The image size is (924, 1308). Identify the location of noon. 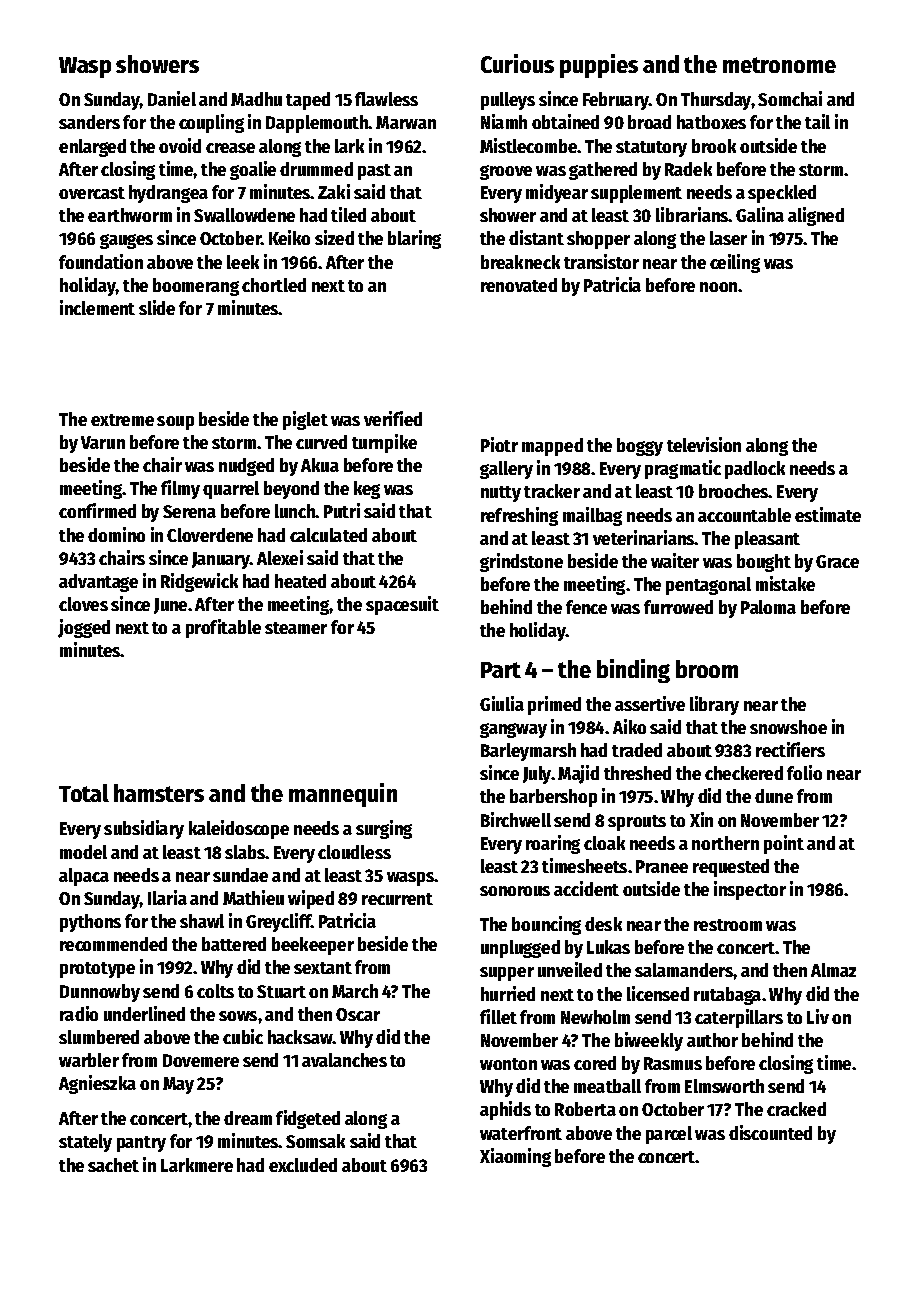
(718, 287).
